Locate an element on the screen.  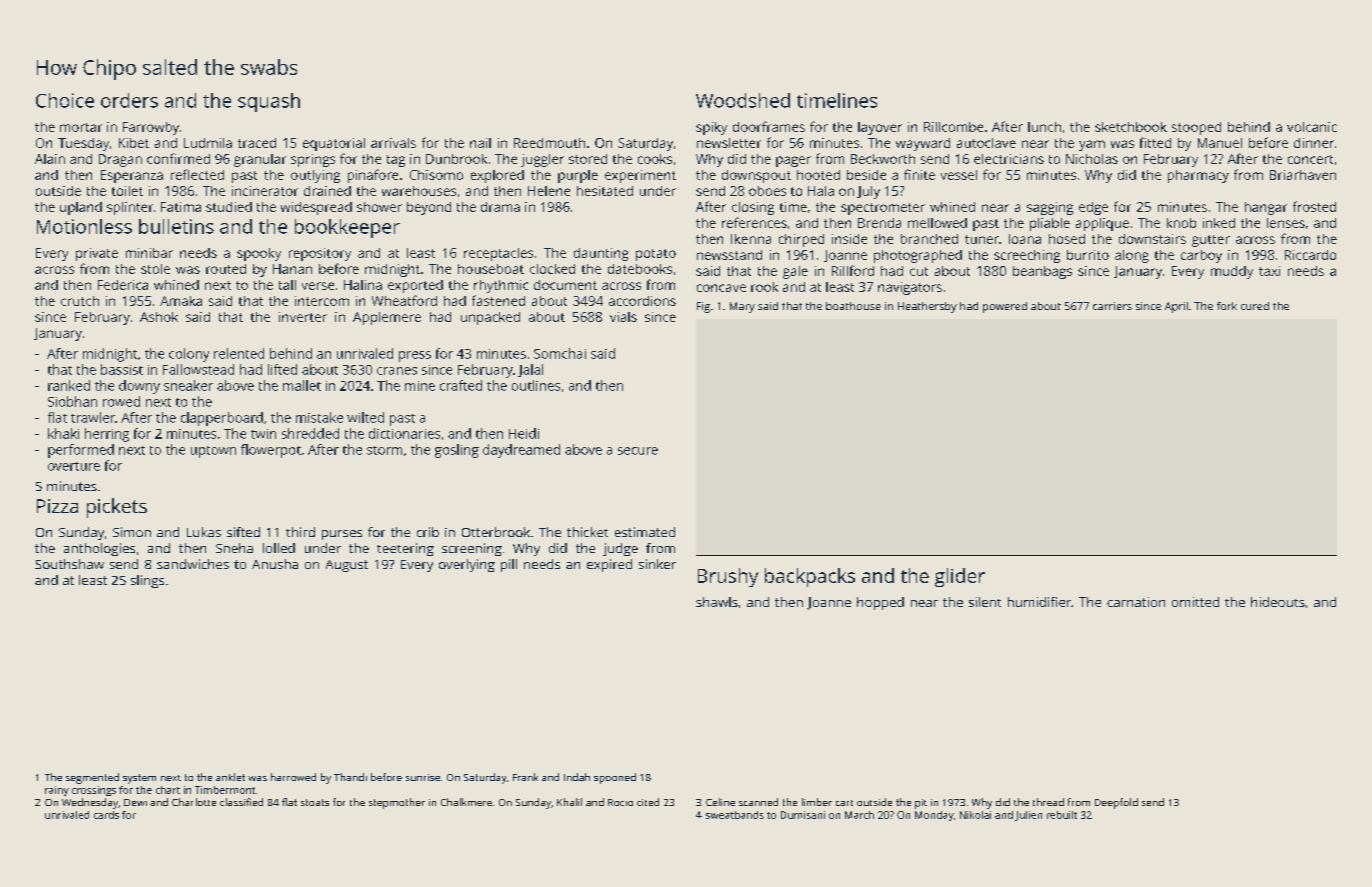
Woodshed is located at coordinates (743, 100).
